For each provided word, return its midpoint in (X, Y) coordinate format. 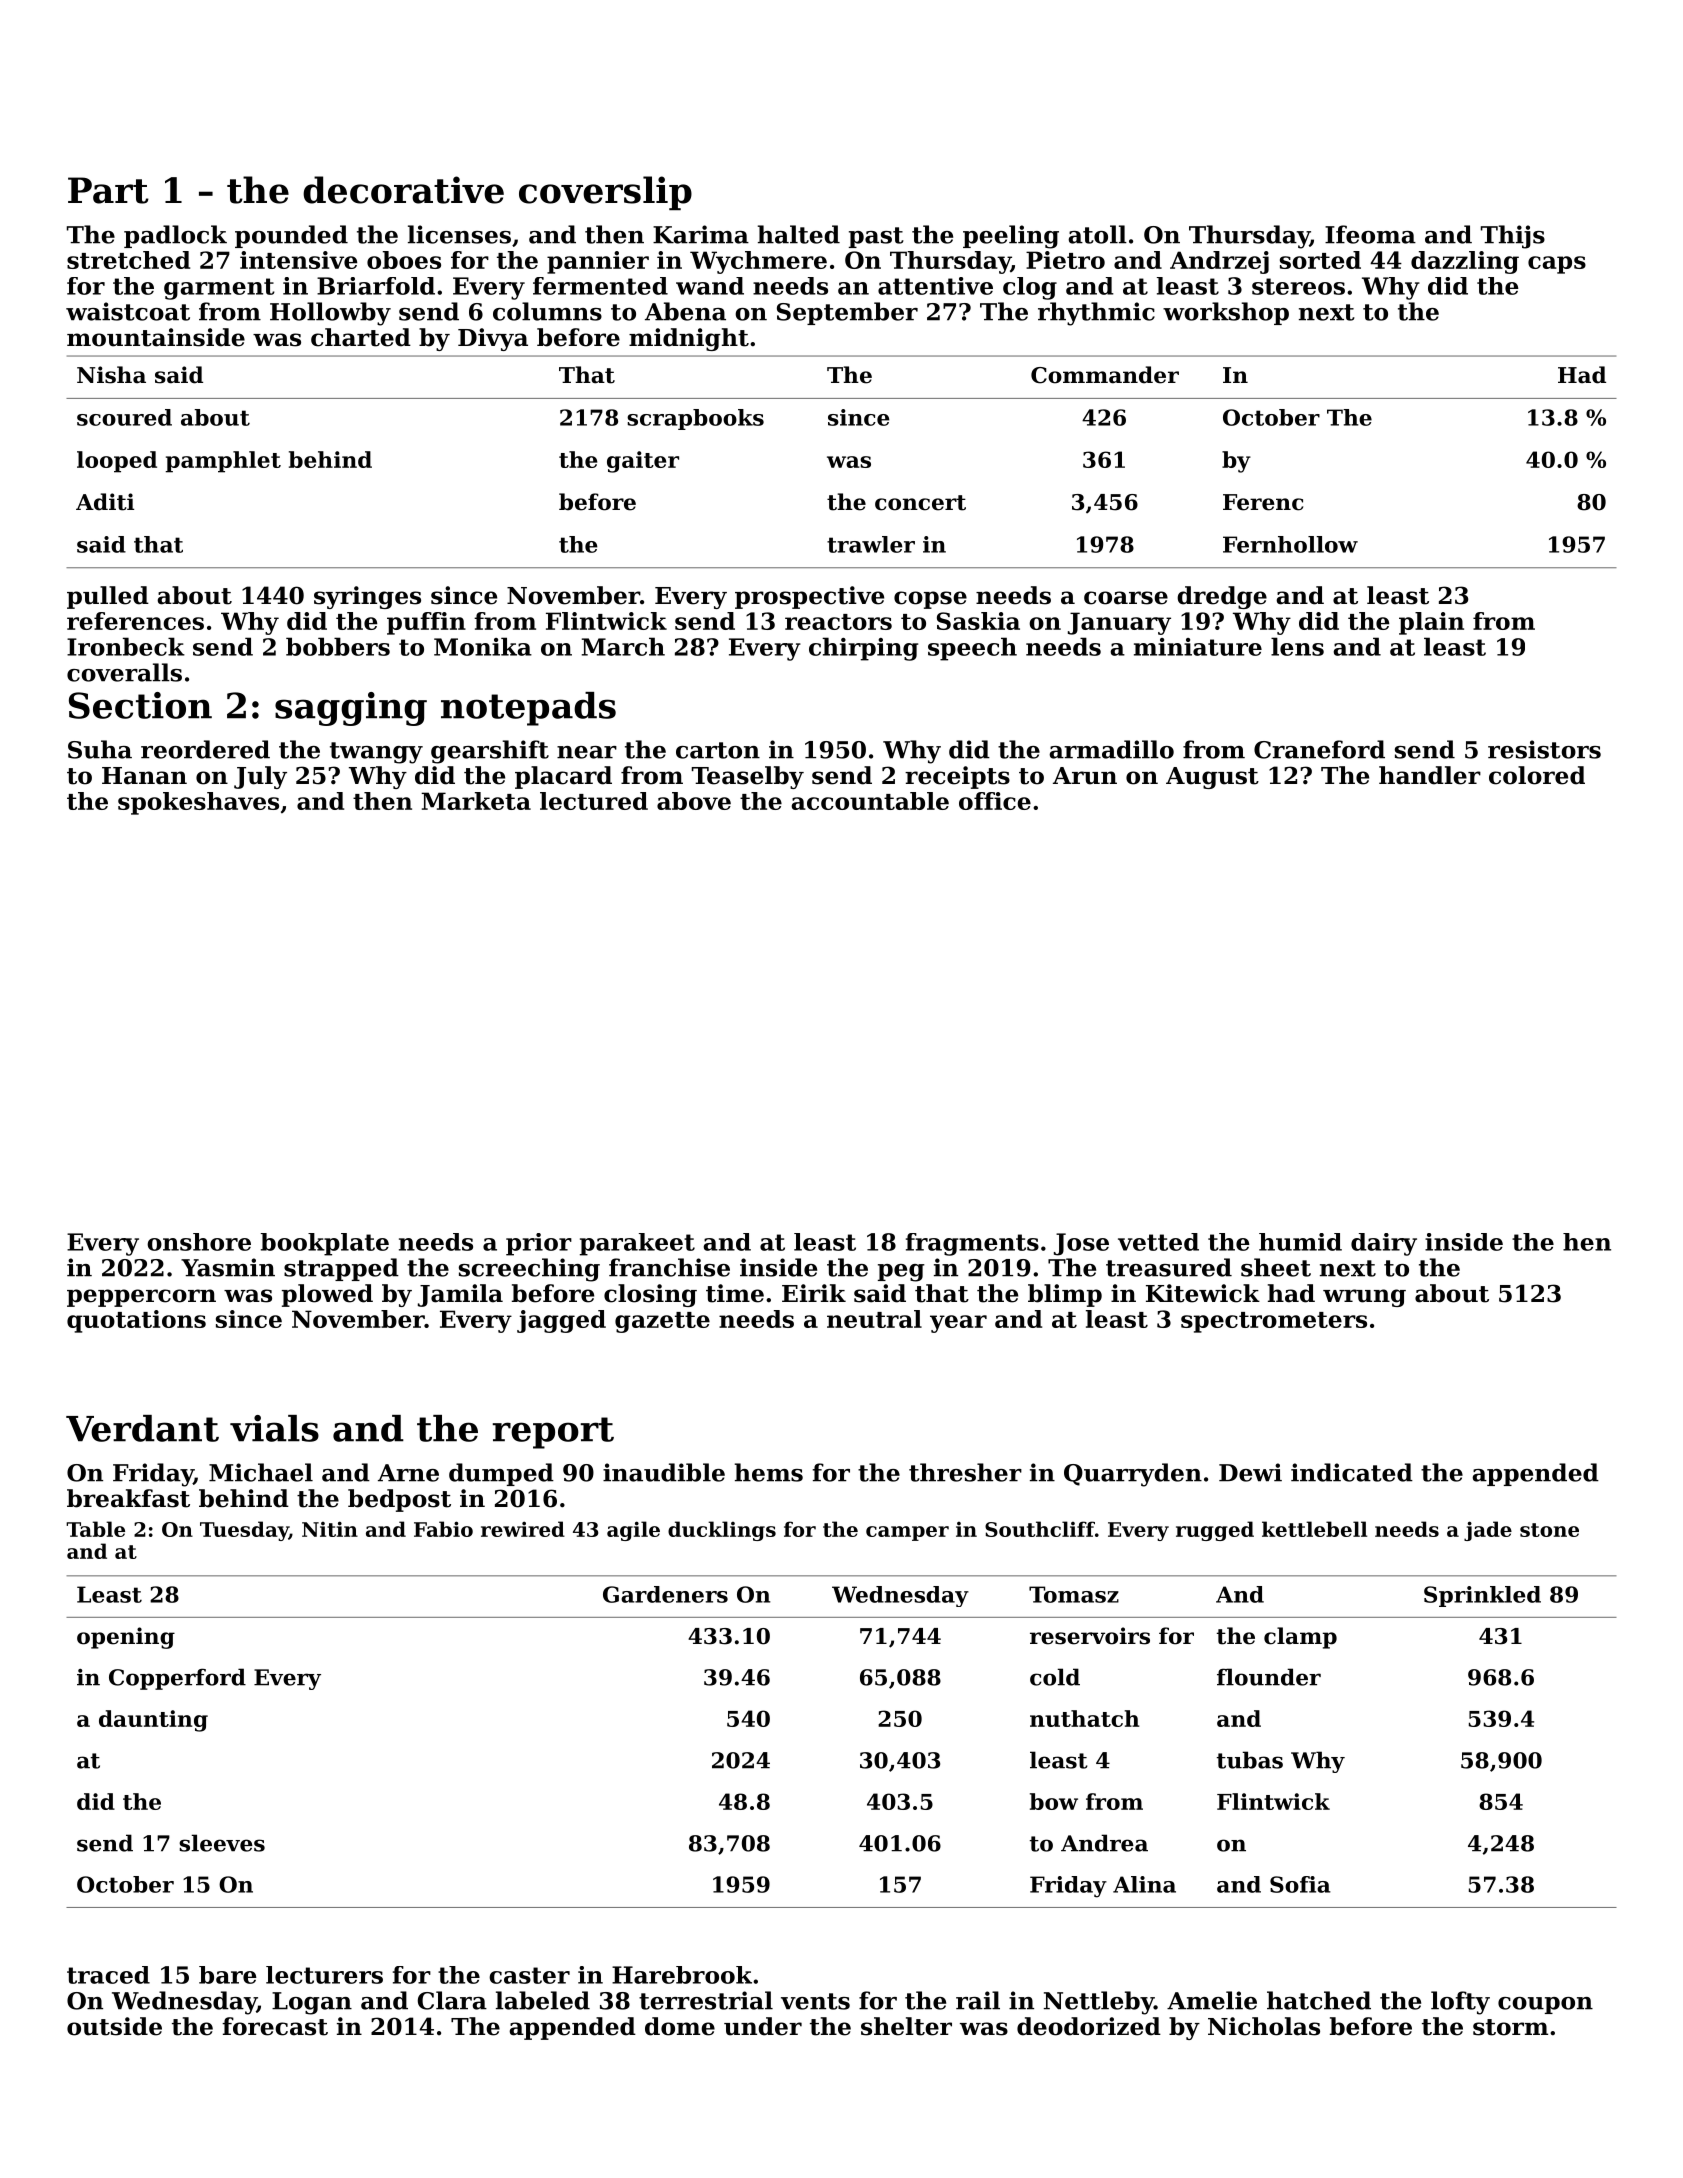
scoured (124, 417)
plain (1431, 623)
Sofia (1300, 1884)
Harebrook (682, 1975)
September (847, 313)
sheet (1276, 1267)
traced (108, 1975)
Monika (483, 646)
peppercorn (141, 1298)
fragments (972, 1244)
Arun (1085, 776)
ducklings (722, 1531)
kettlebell (1314, 1529)
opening (126, 1638)
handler (1430, 775)
